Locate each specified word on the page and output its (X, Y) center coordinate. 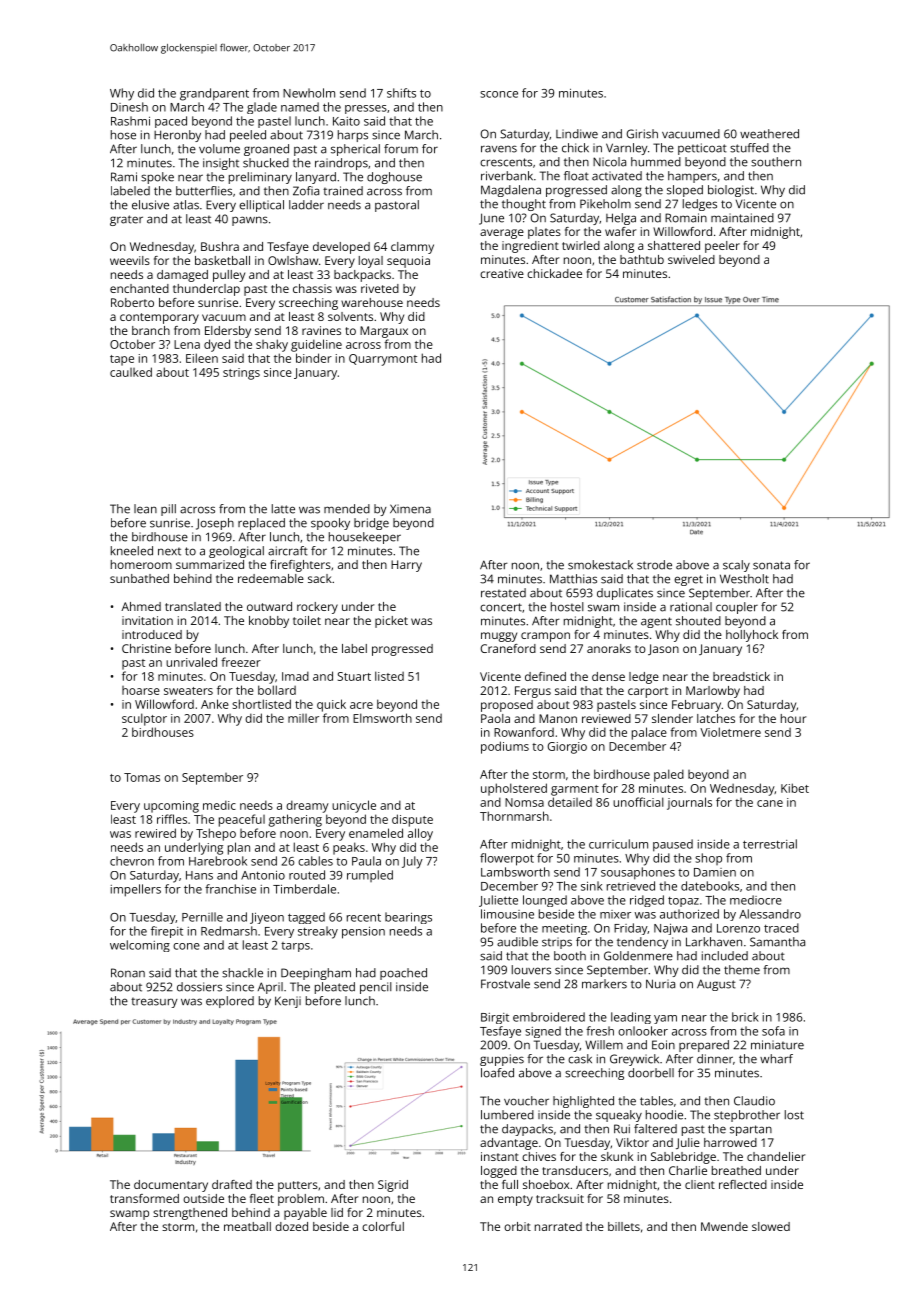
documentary (171, 1186)
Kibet (795, 788)
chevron (132, 861)
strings (241, 374)
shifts (401, 93)
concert (501, 607)
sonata (771, 565)
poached (403, 974)
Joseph (215, 524)
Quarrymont (383, 360)
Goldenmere (638, 956)
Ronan (128, 973)
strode (654, 565)
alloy (420, 834)
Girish (642, 134)
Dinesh (129, 107)
